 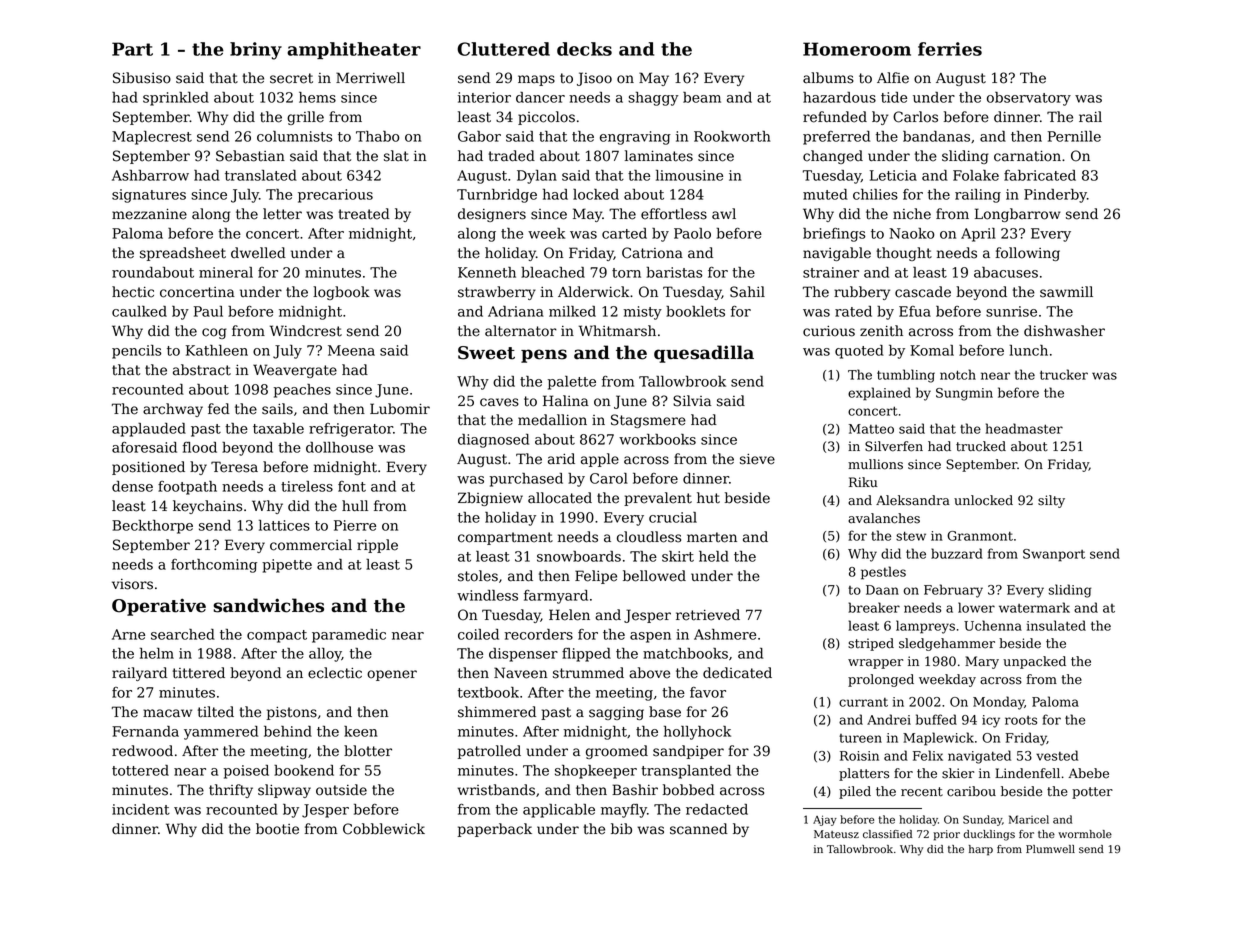 What do you see at coordinates (132, 486) in the screenshot?
I see `dense` at bounding box center [132, 486].
